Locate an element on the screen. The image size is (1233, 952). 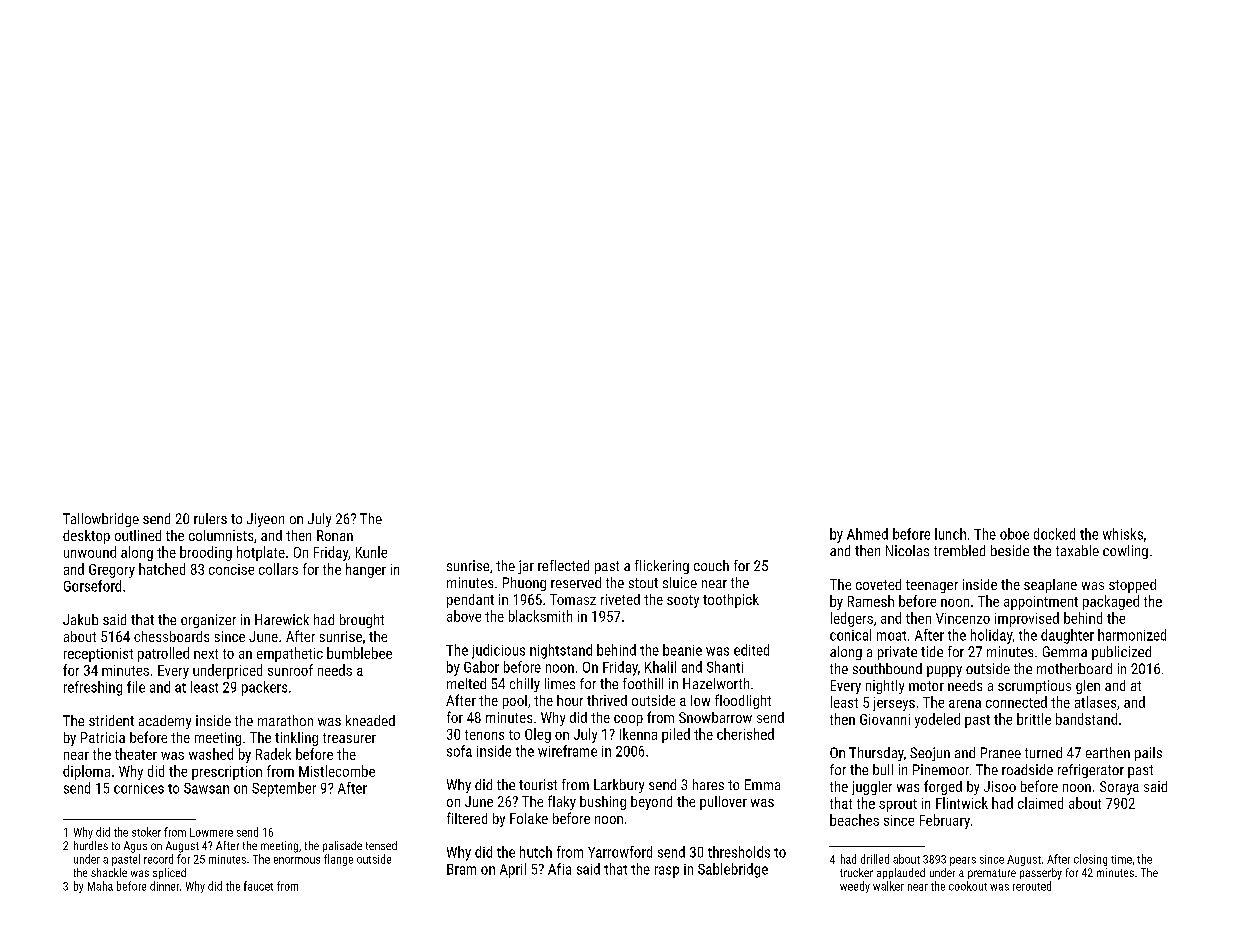
September is located at coordinates (284, 789).
